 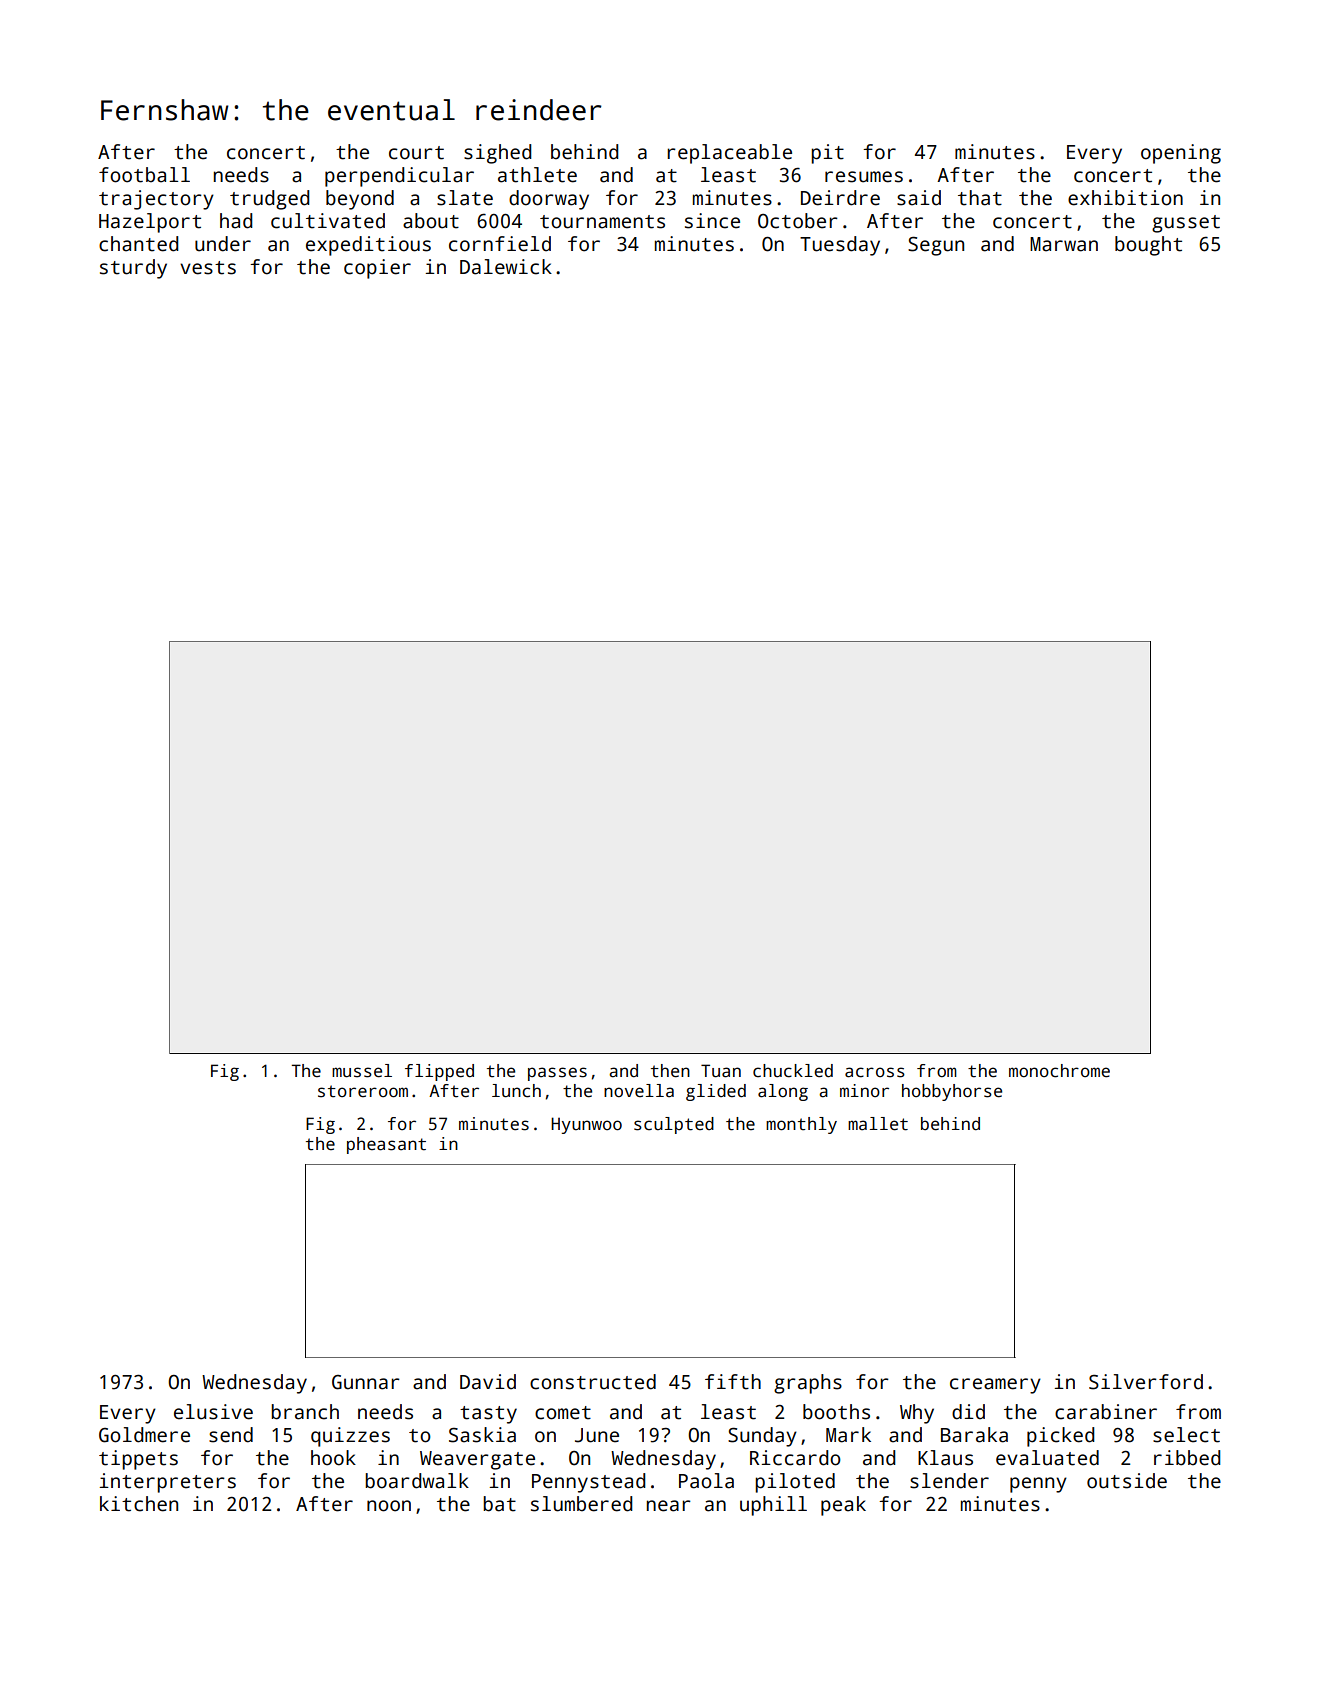 What do you see at coordinates (377, 269) in the image?
I see `copier` at bounding box center [377, 269].
